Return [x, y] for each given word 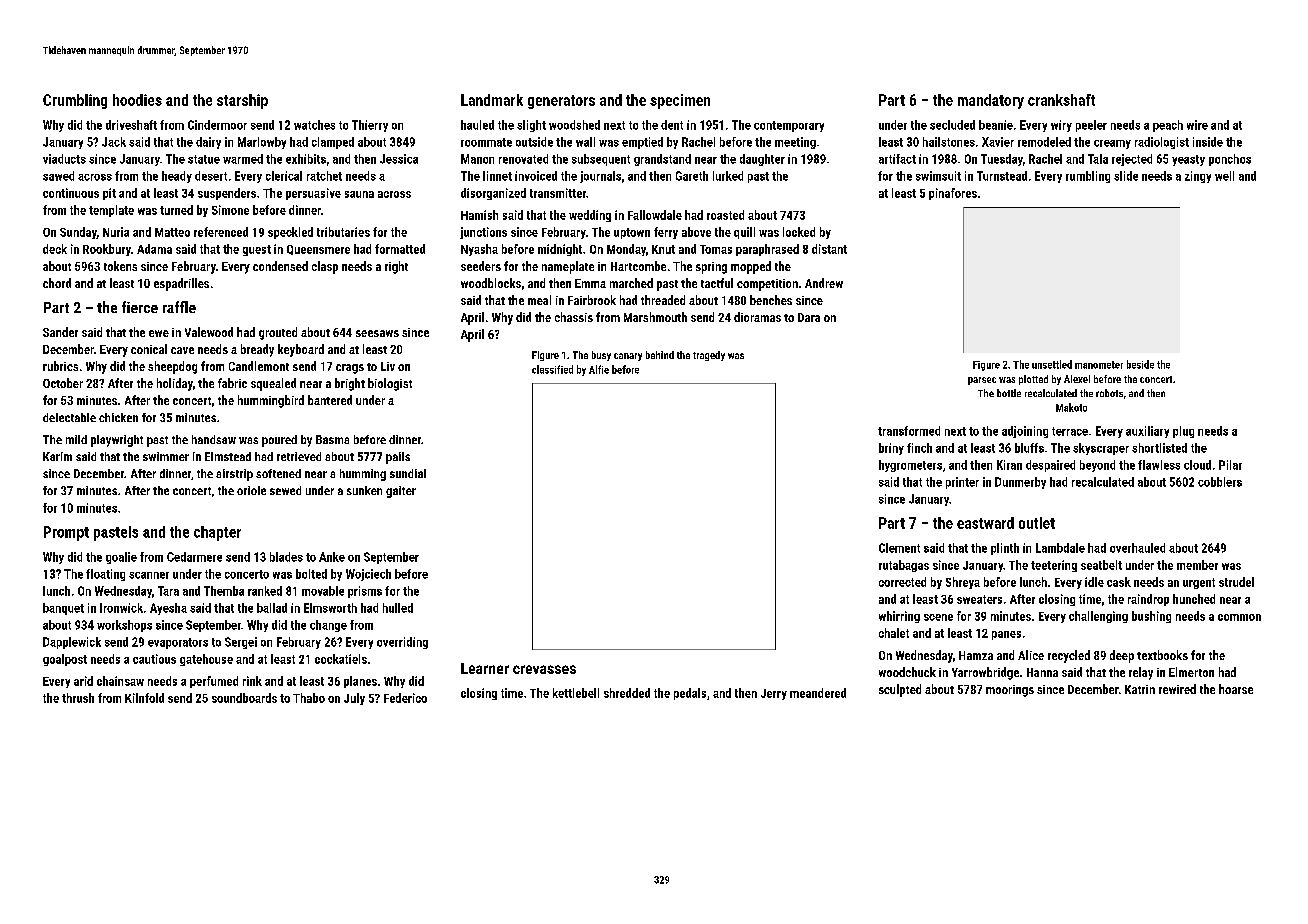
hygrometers [910, 466]
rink [252, 681]
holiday [175, 384]
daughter [762, 160]
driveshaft [131, 125]
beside [1140, 364]
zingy [1198, 177]
